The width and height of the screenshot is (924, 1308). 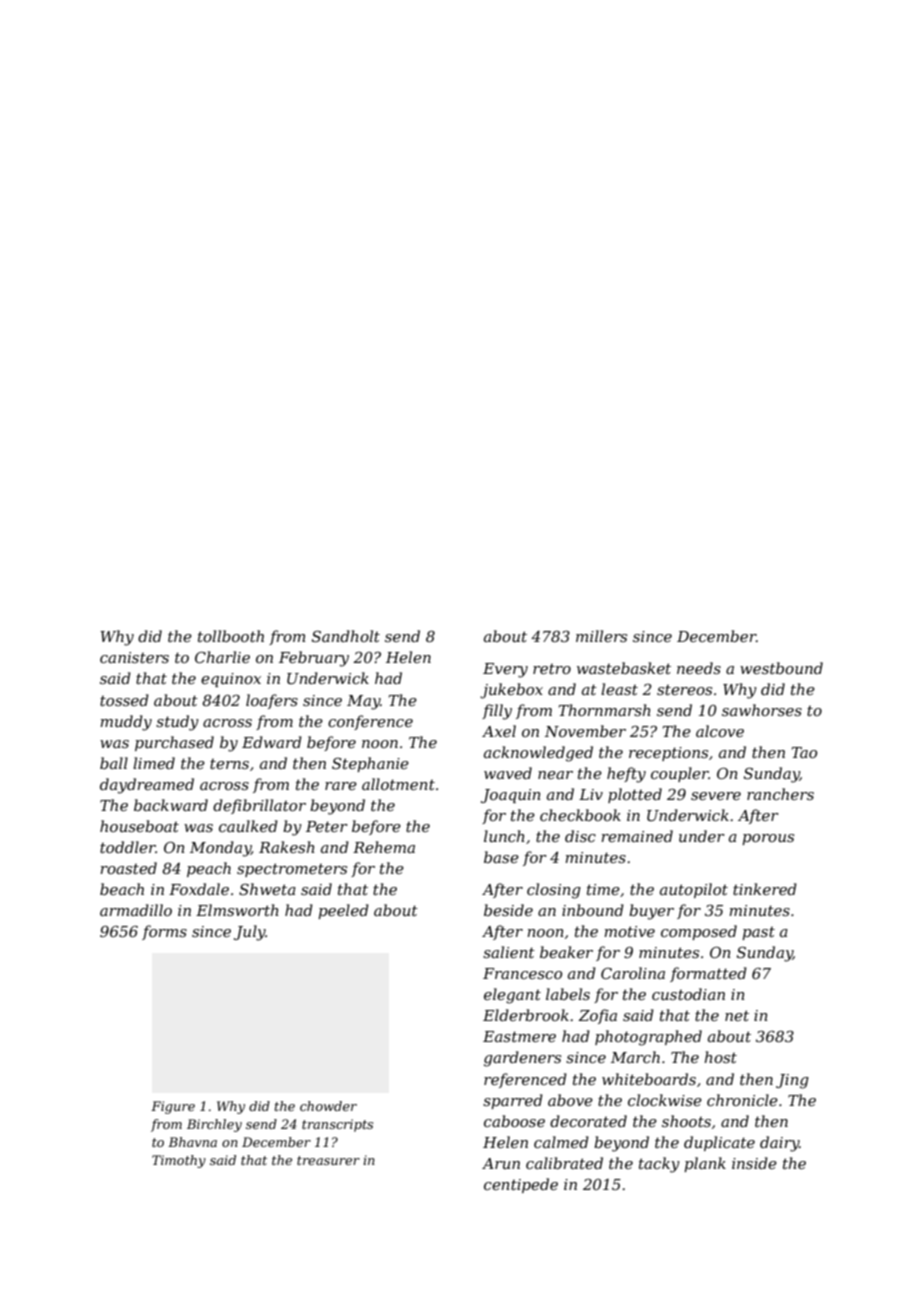 I want to click on Birchley, so click(x=214, y=1125).
